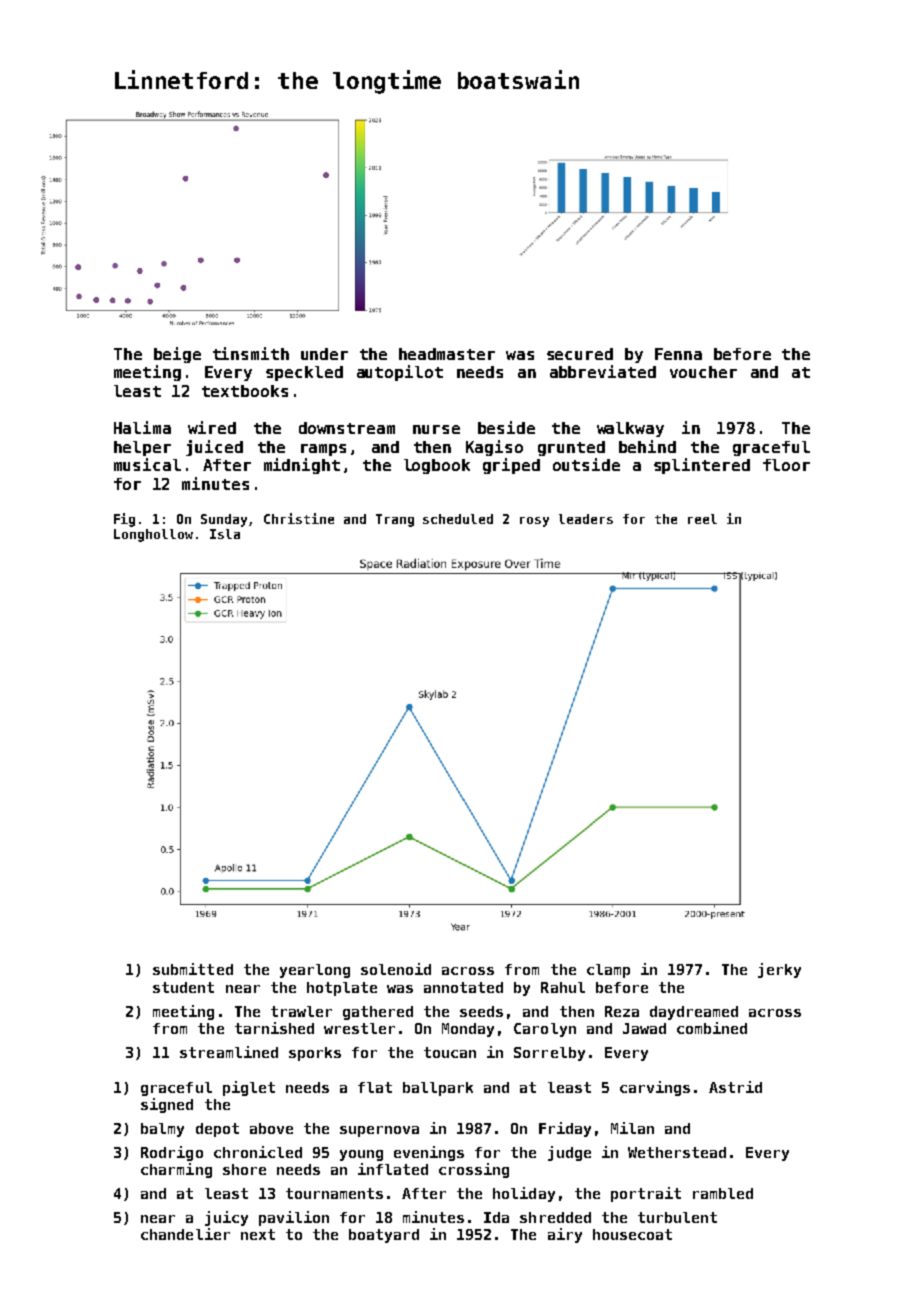 This document has height=1308, width=924. I want to click on solenoid, so click(396, 969).
